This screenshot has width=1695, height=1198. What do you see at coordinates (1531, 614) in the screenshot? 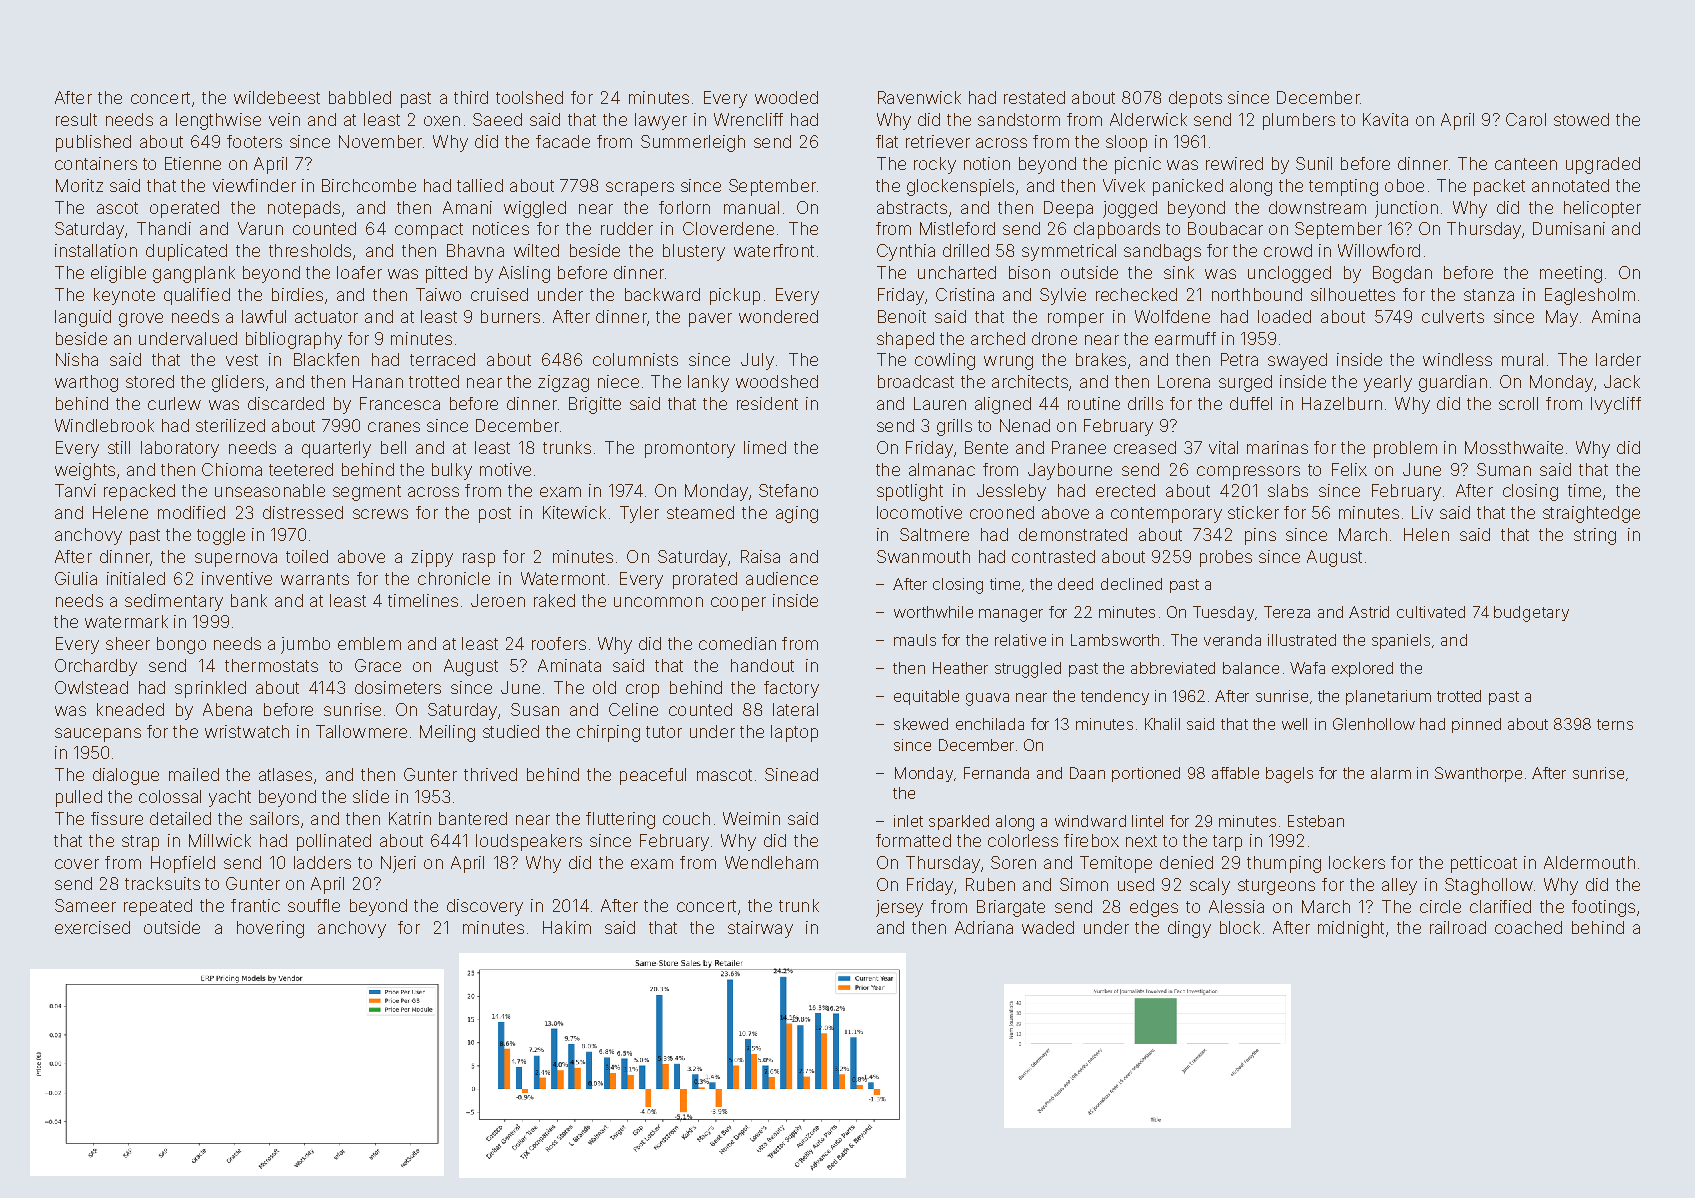
I see `budgetary` at bounding box center [1531, 614].
